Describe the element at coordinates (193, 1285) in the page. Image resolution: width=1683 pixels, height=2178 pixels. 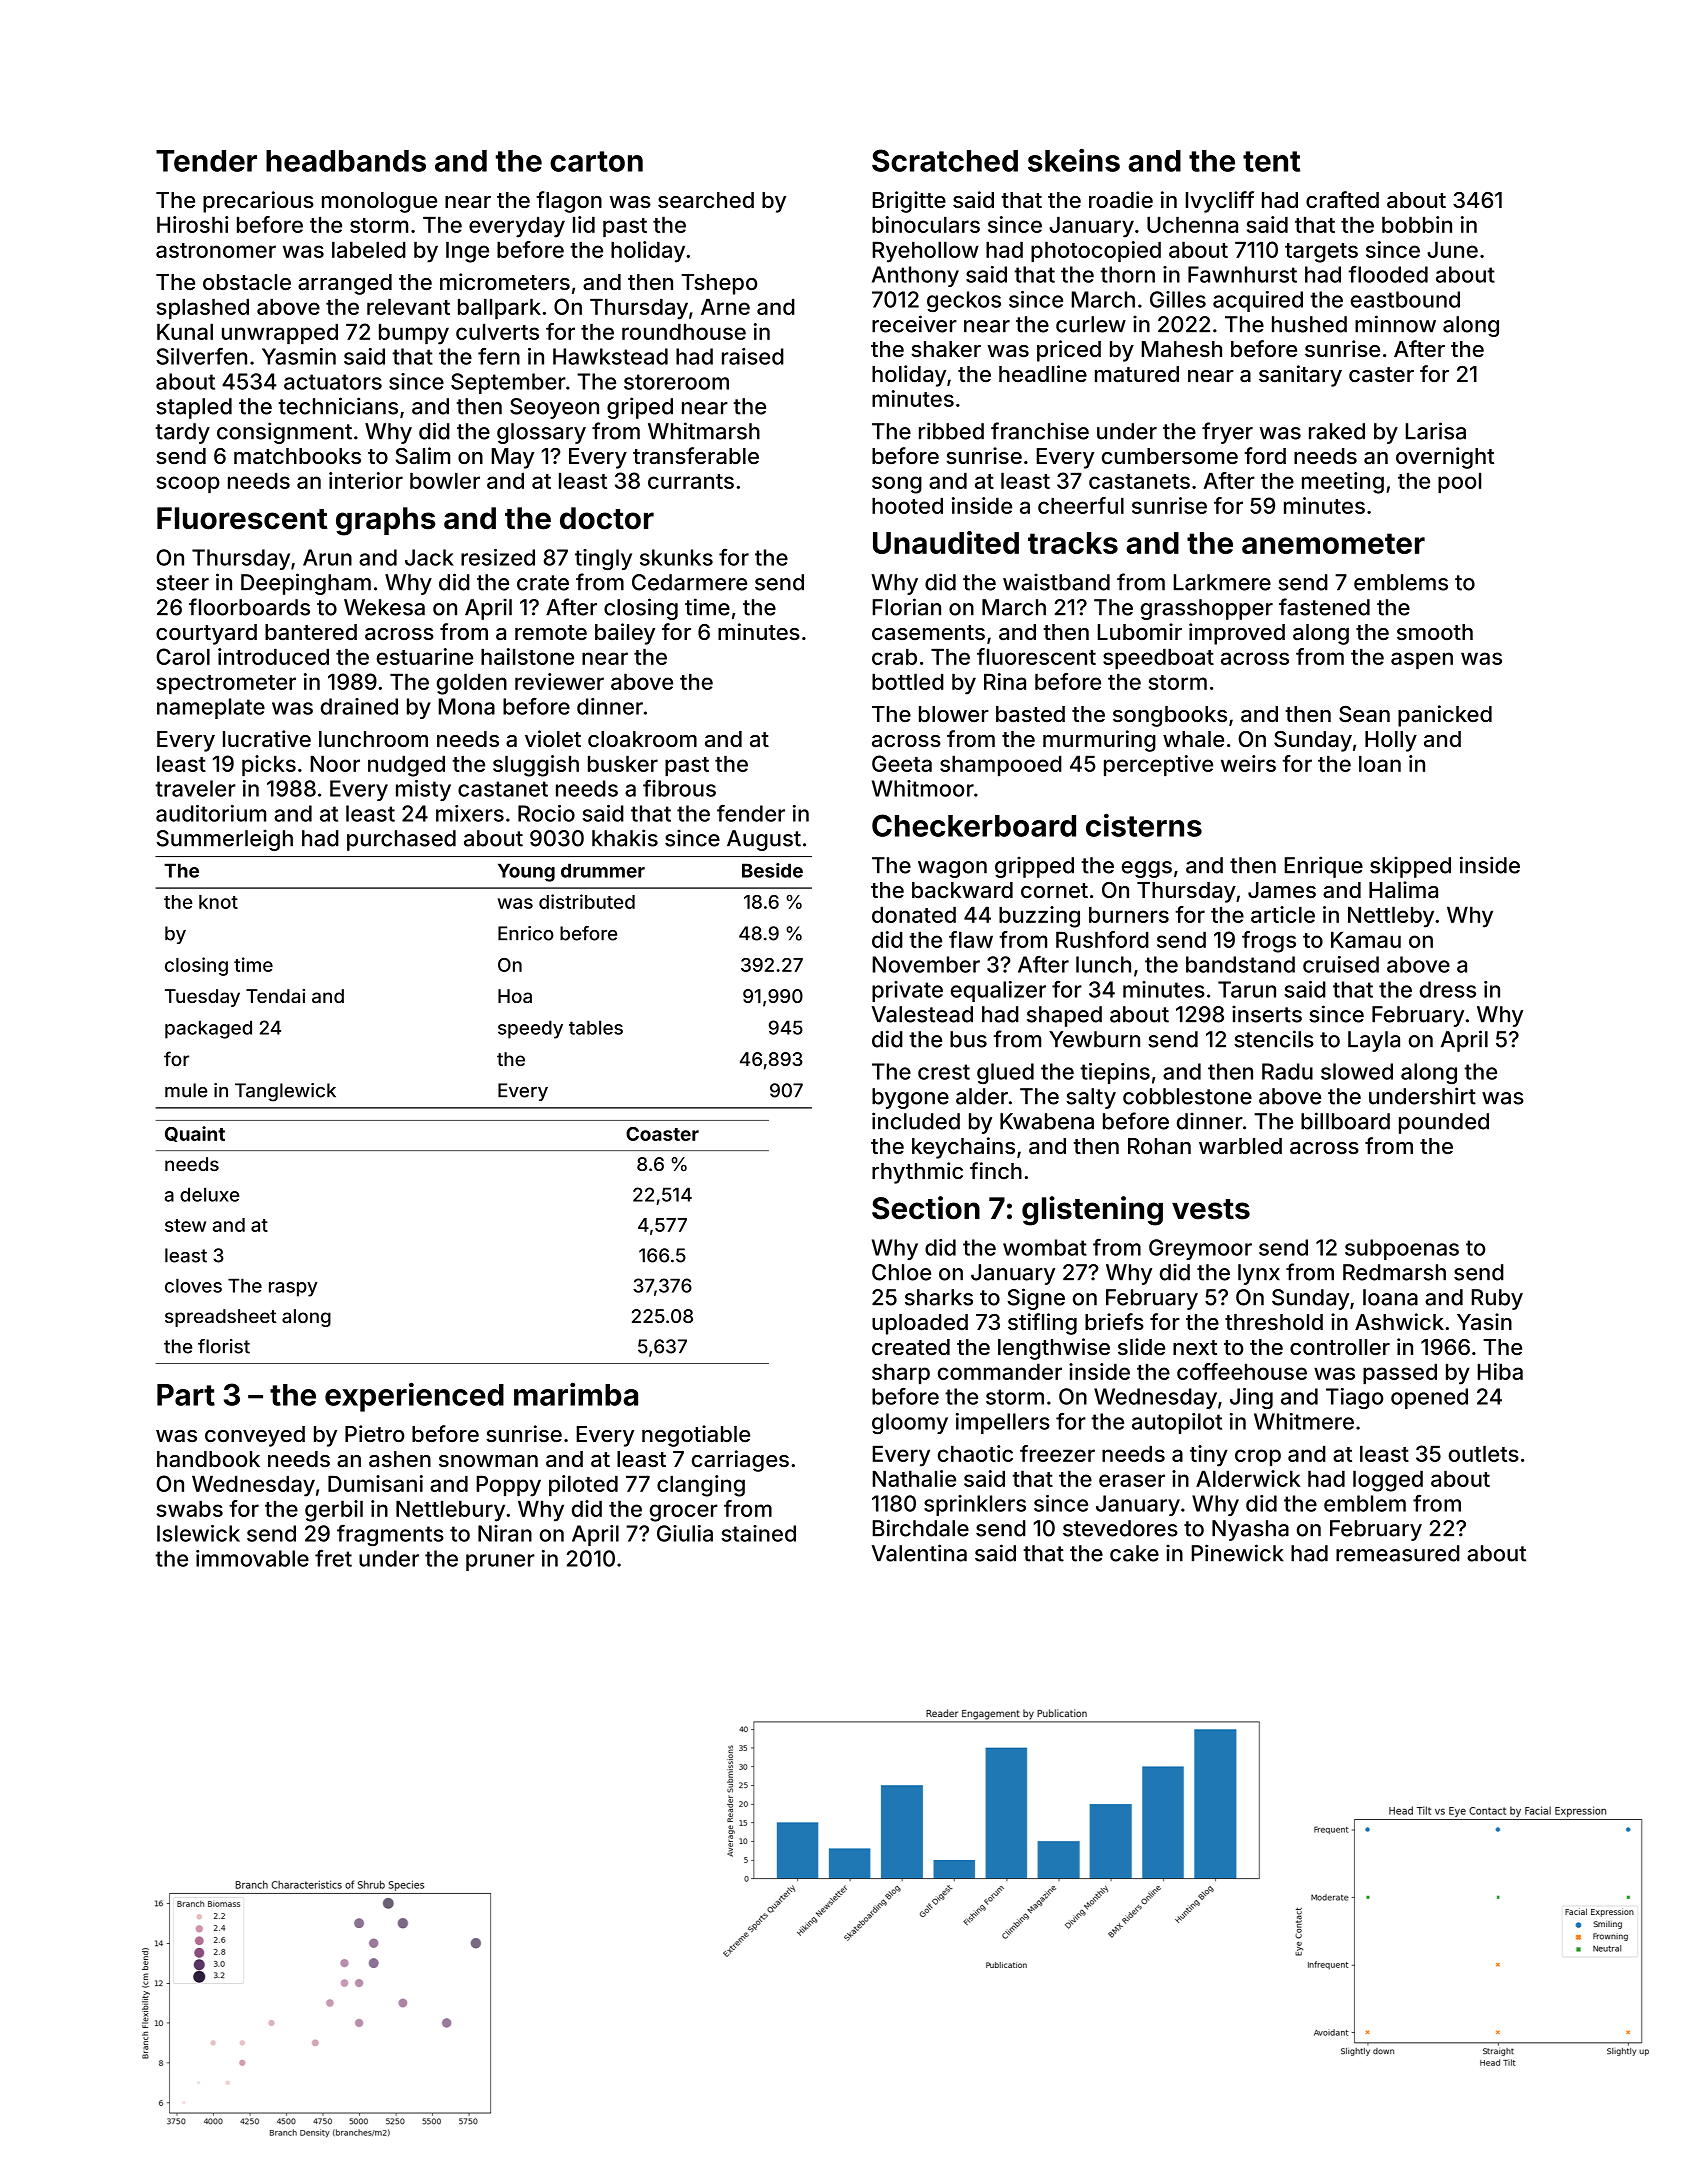
I see `cloves` at that location.
